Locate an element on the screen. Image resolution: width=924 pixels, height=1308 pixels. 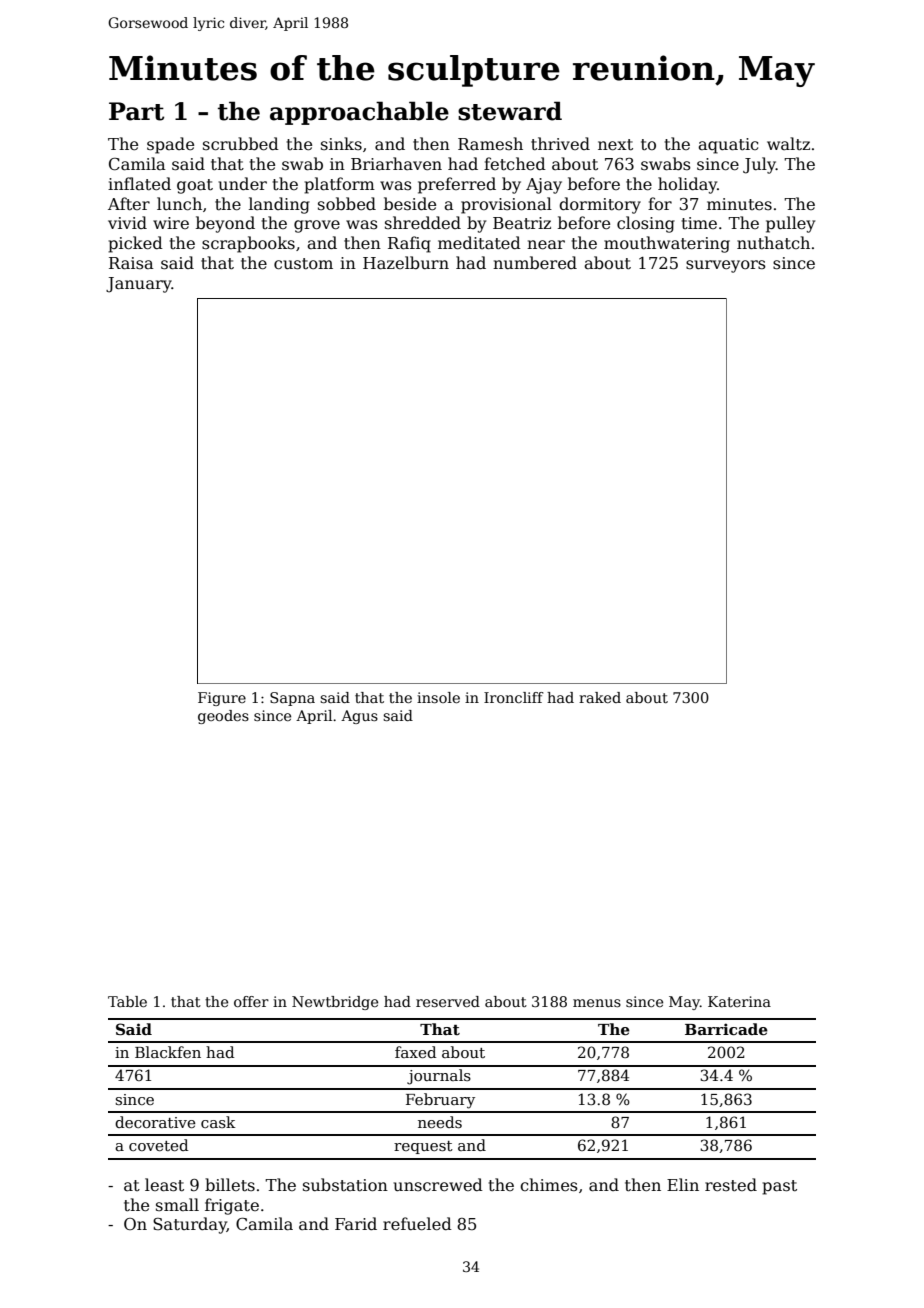
scrubbed is located at coordinates (241, 144).
